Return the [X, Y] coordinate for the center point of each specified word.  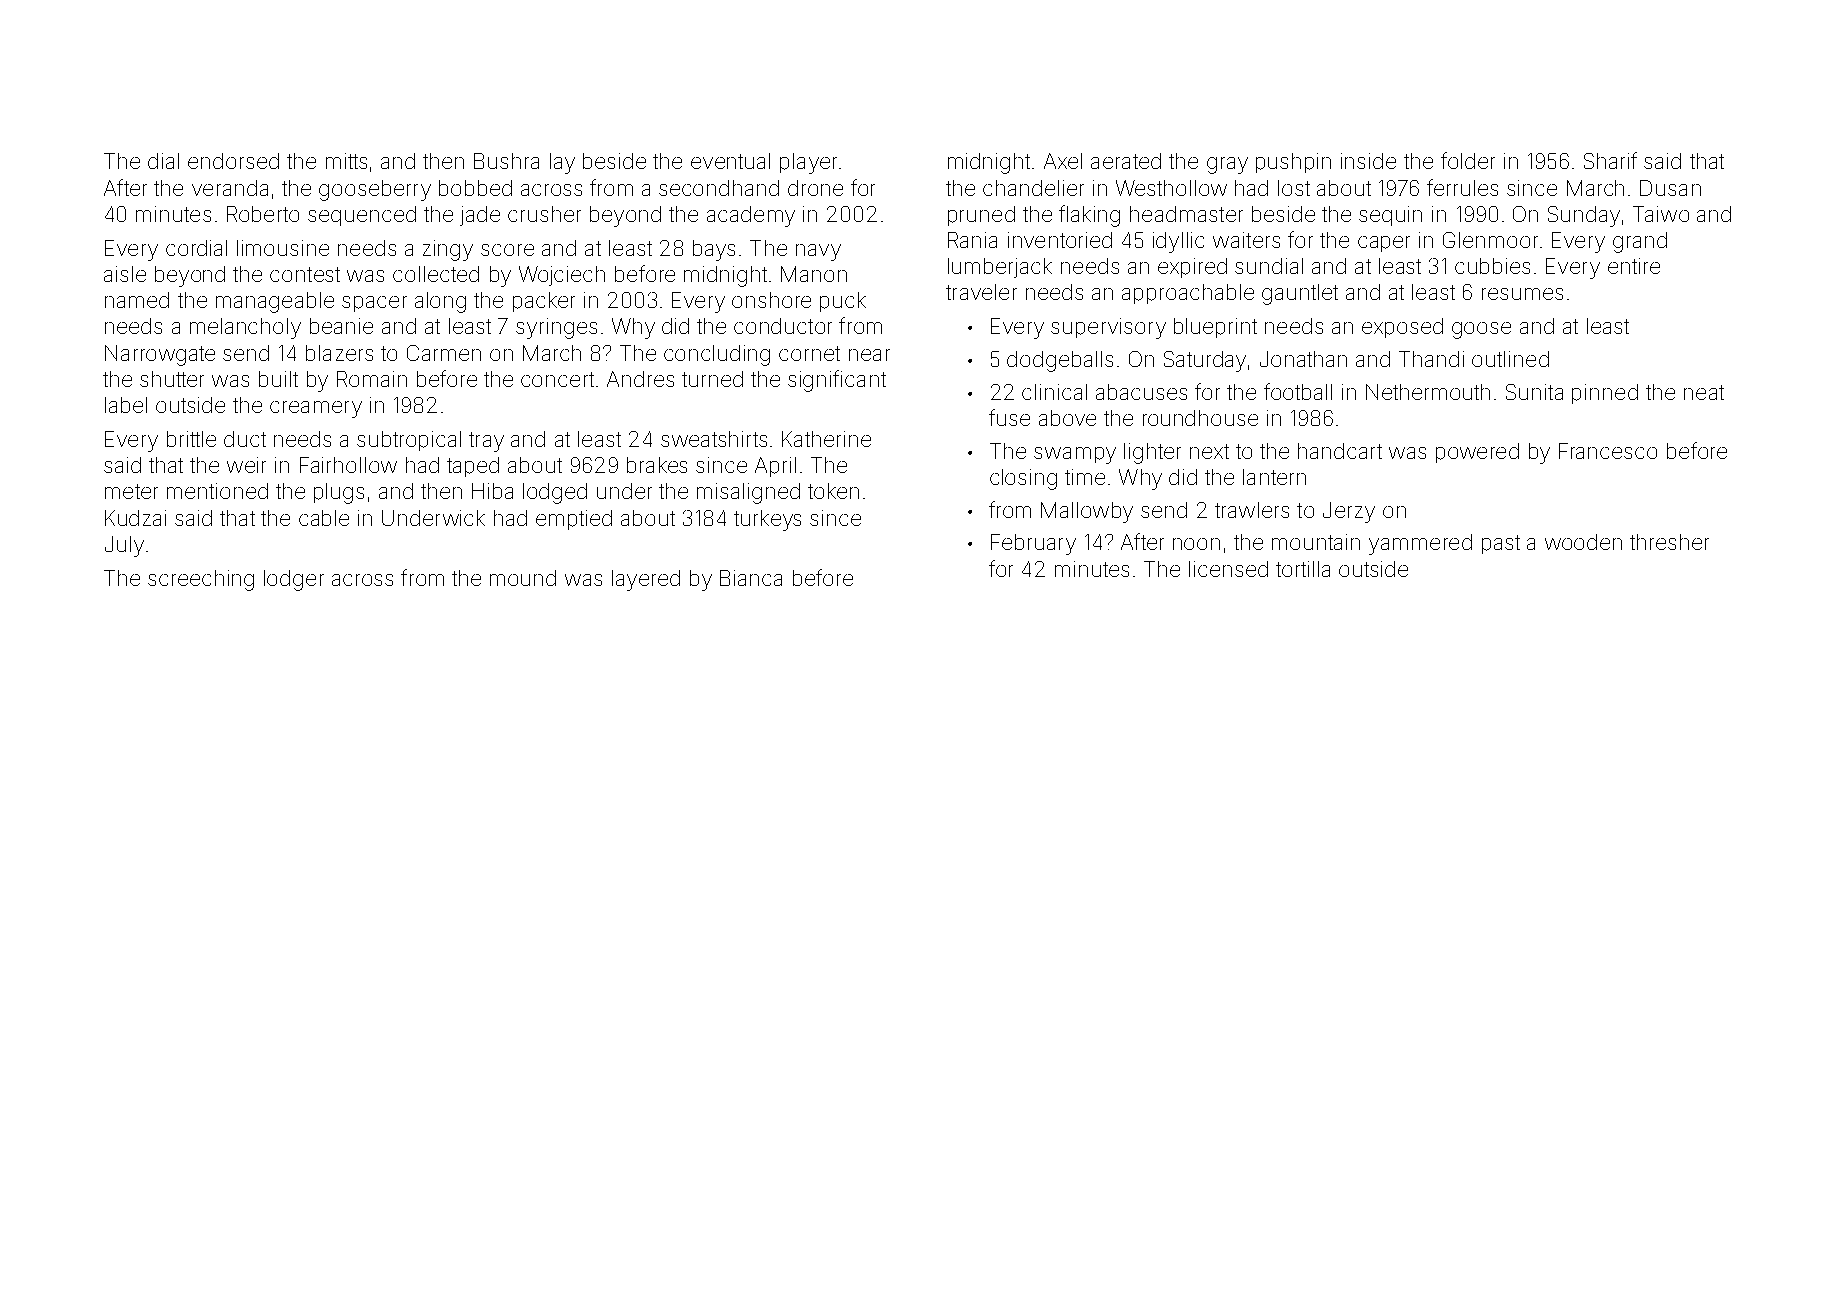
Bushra [506, 161]
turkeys [767, 520]
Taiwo [1661, 214]
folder [1468, 160]
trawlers [1252, 510]
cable [324, 518]
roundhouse [1200, 418]
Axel [1063, 161]
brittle [191, 439]
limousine [283, 248]
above [1067, 418]
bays [714, 250]
